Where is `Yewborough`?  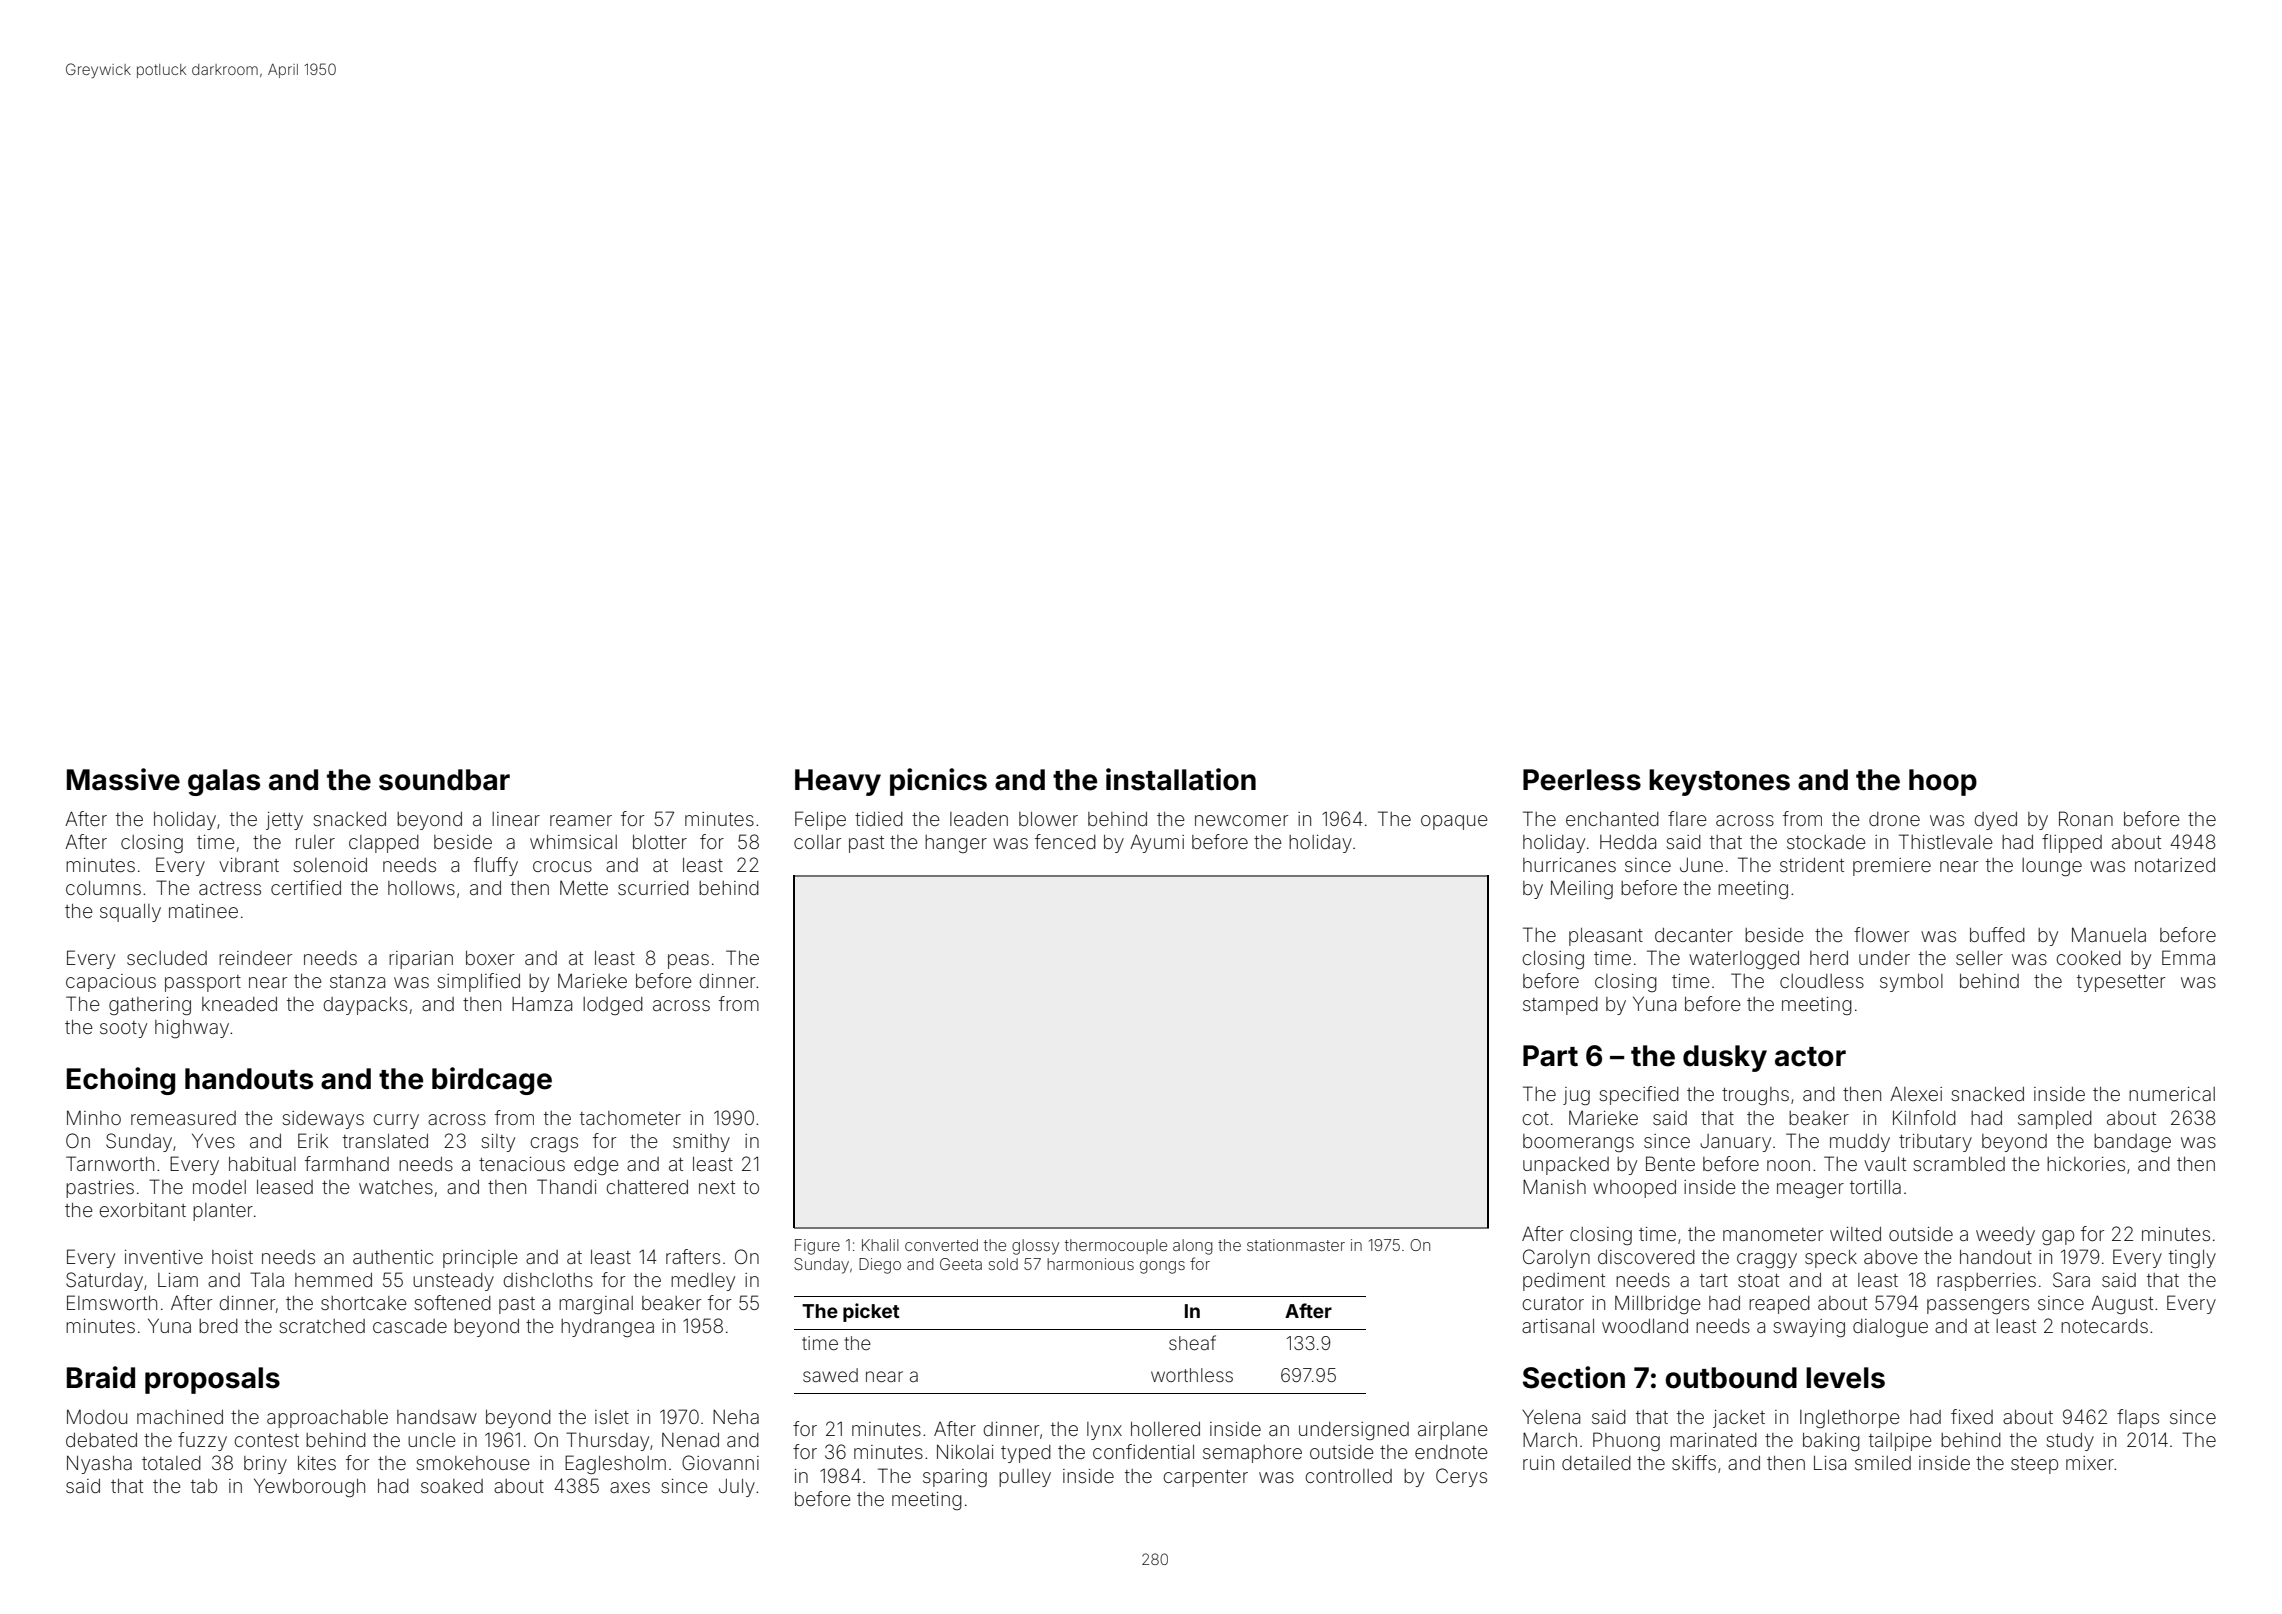
Yewborough is located at coordinates (309, 1487).
